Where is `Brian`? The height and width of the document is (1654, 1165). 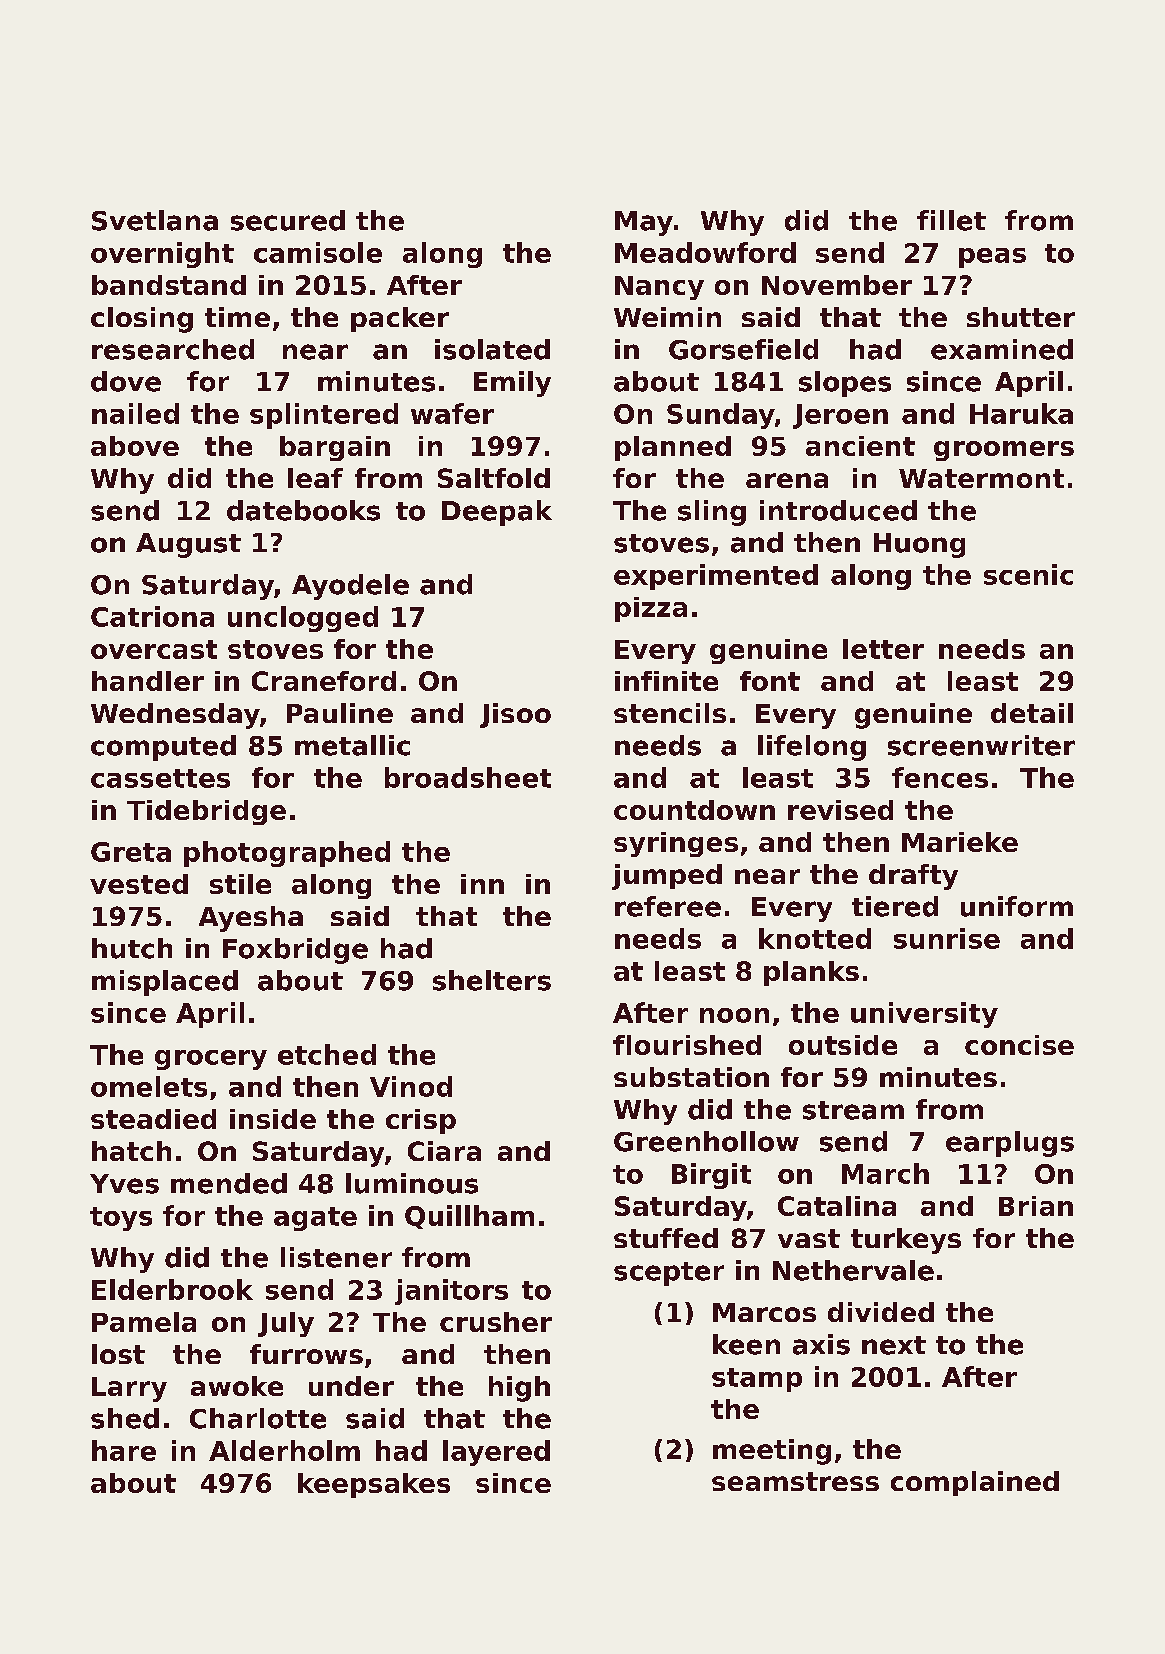
Brian is located at coordinates (1036, 1206).
